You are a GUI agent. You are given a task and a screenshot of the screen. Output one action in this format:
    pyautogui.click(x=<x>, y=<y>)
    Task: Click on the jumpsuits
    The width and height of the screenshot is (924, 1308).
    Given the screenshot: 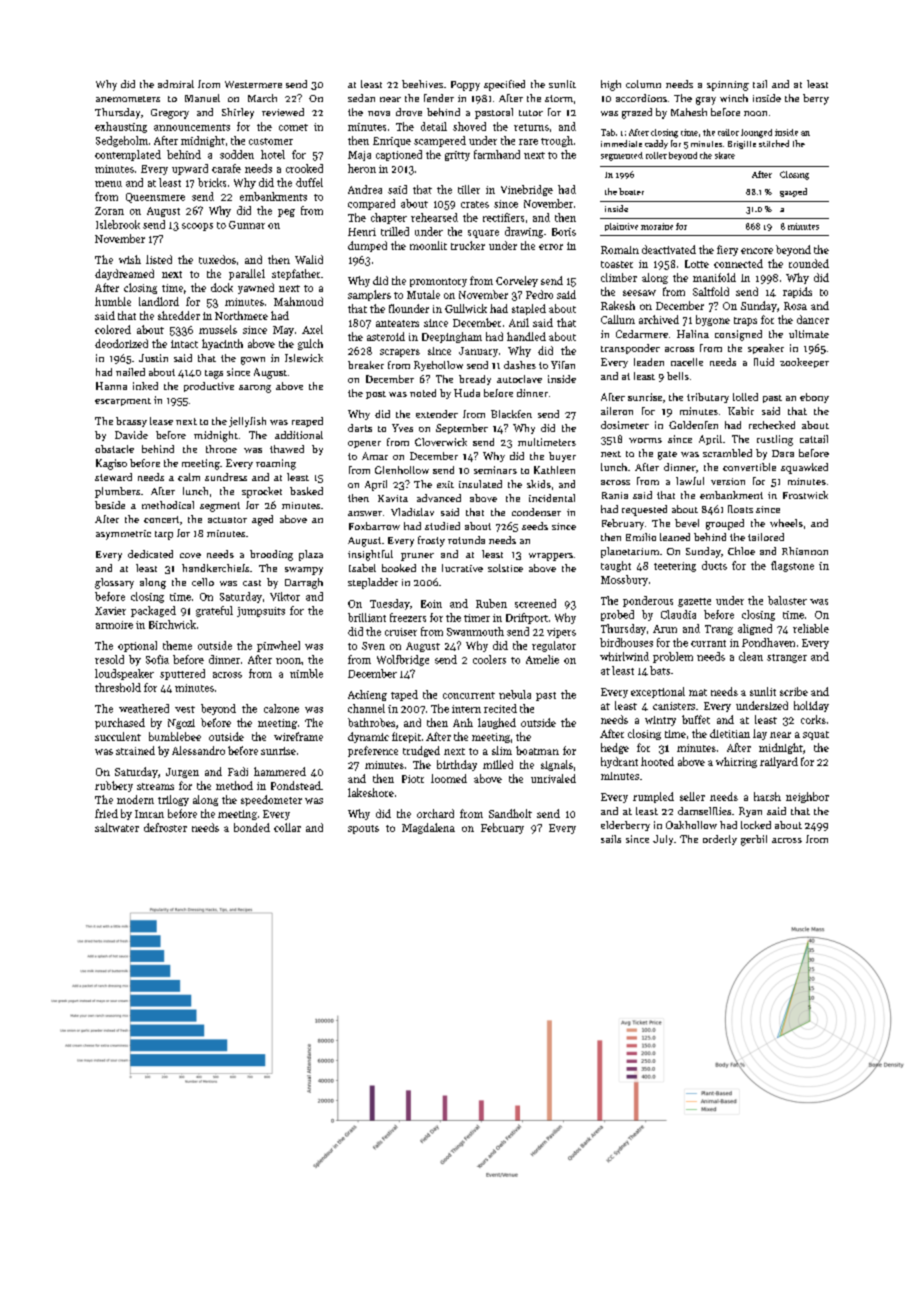 What is the action you would take?
    pyautogui.click(x=261, y=612)
